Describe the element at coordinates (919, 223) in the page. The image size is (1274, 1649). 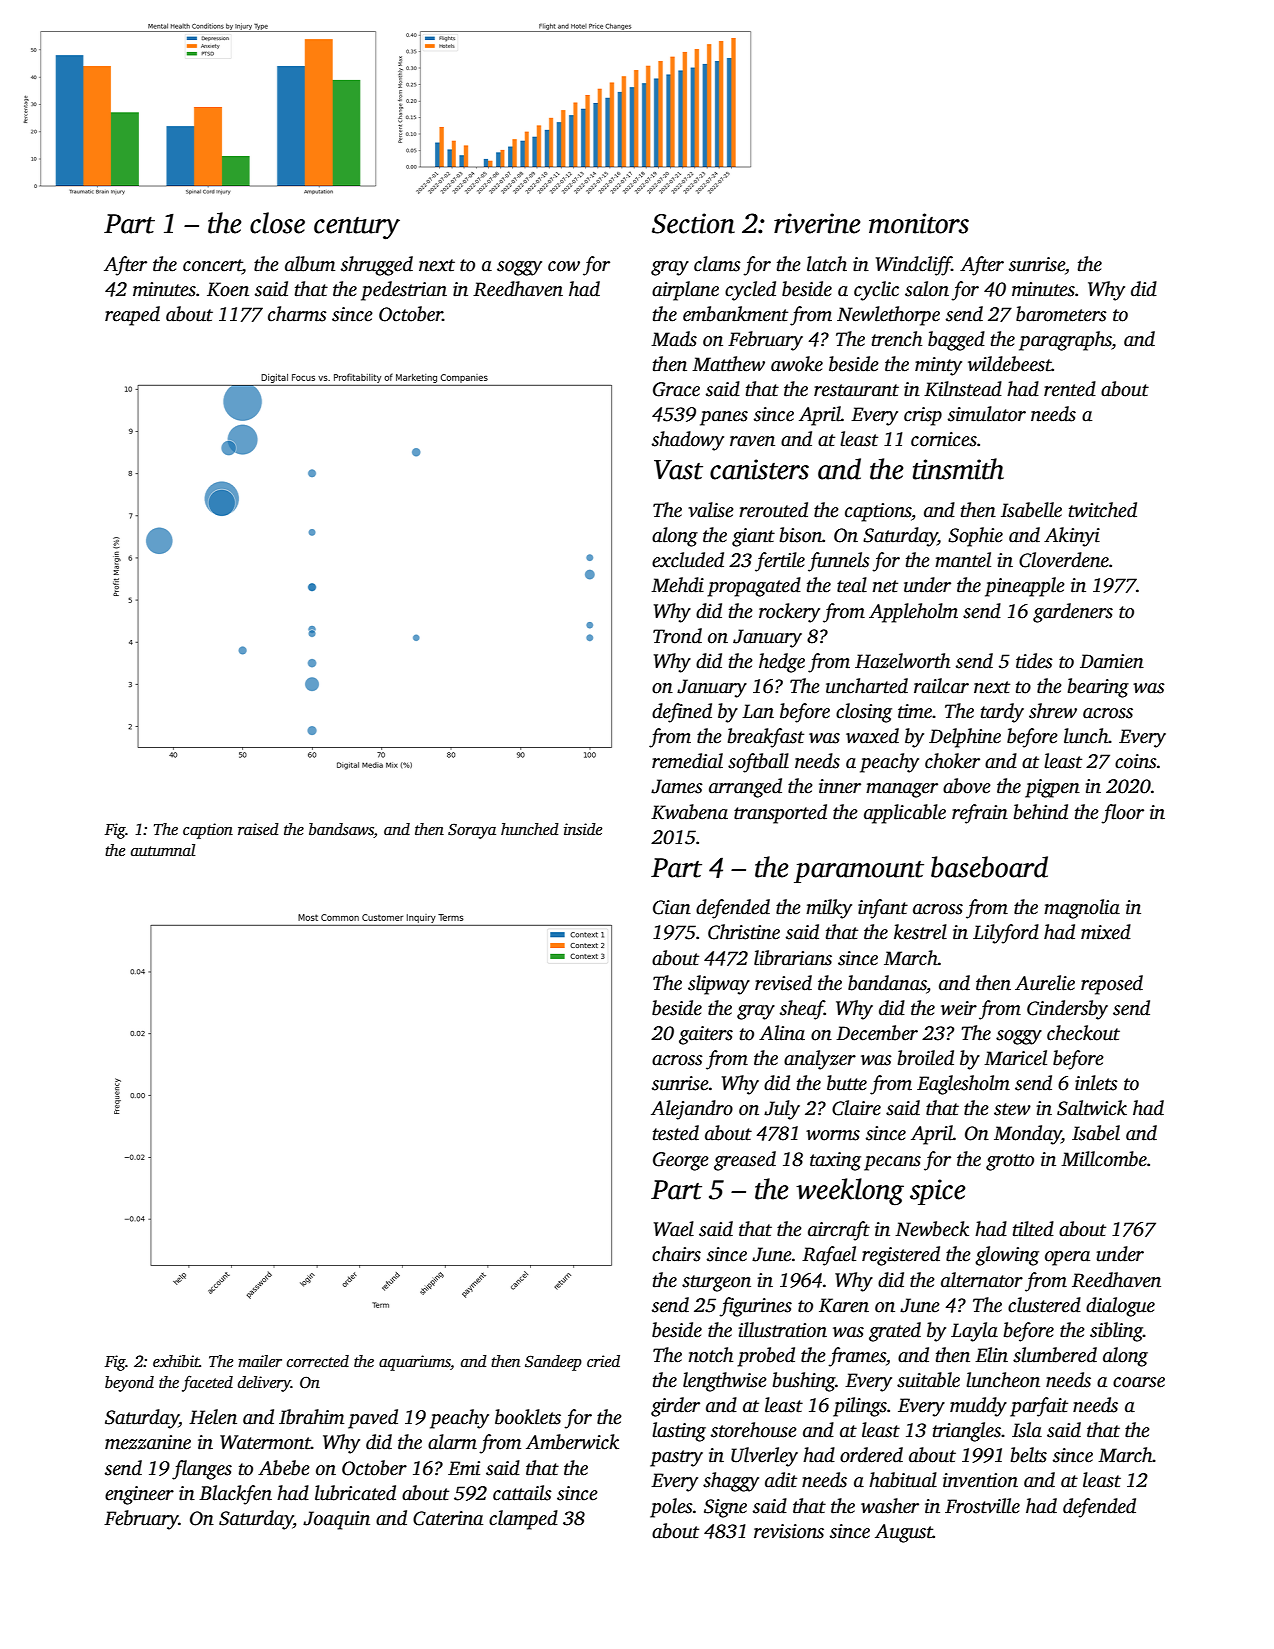
I see `monitors` at that location.
